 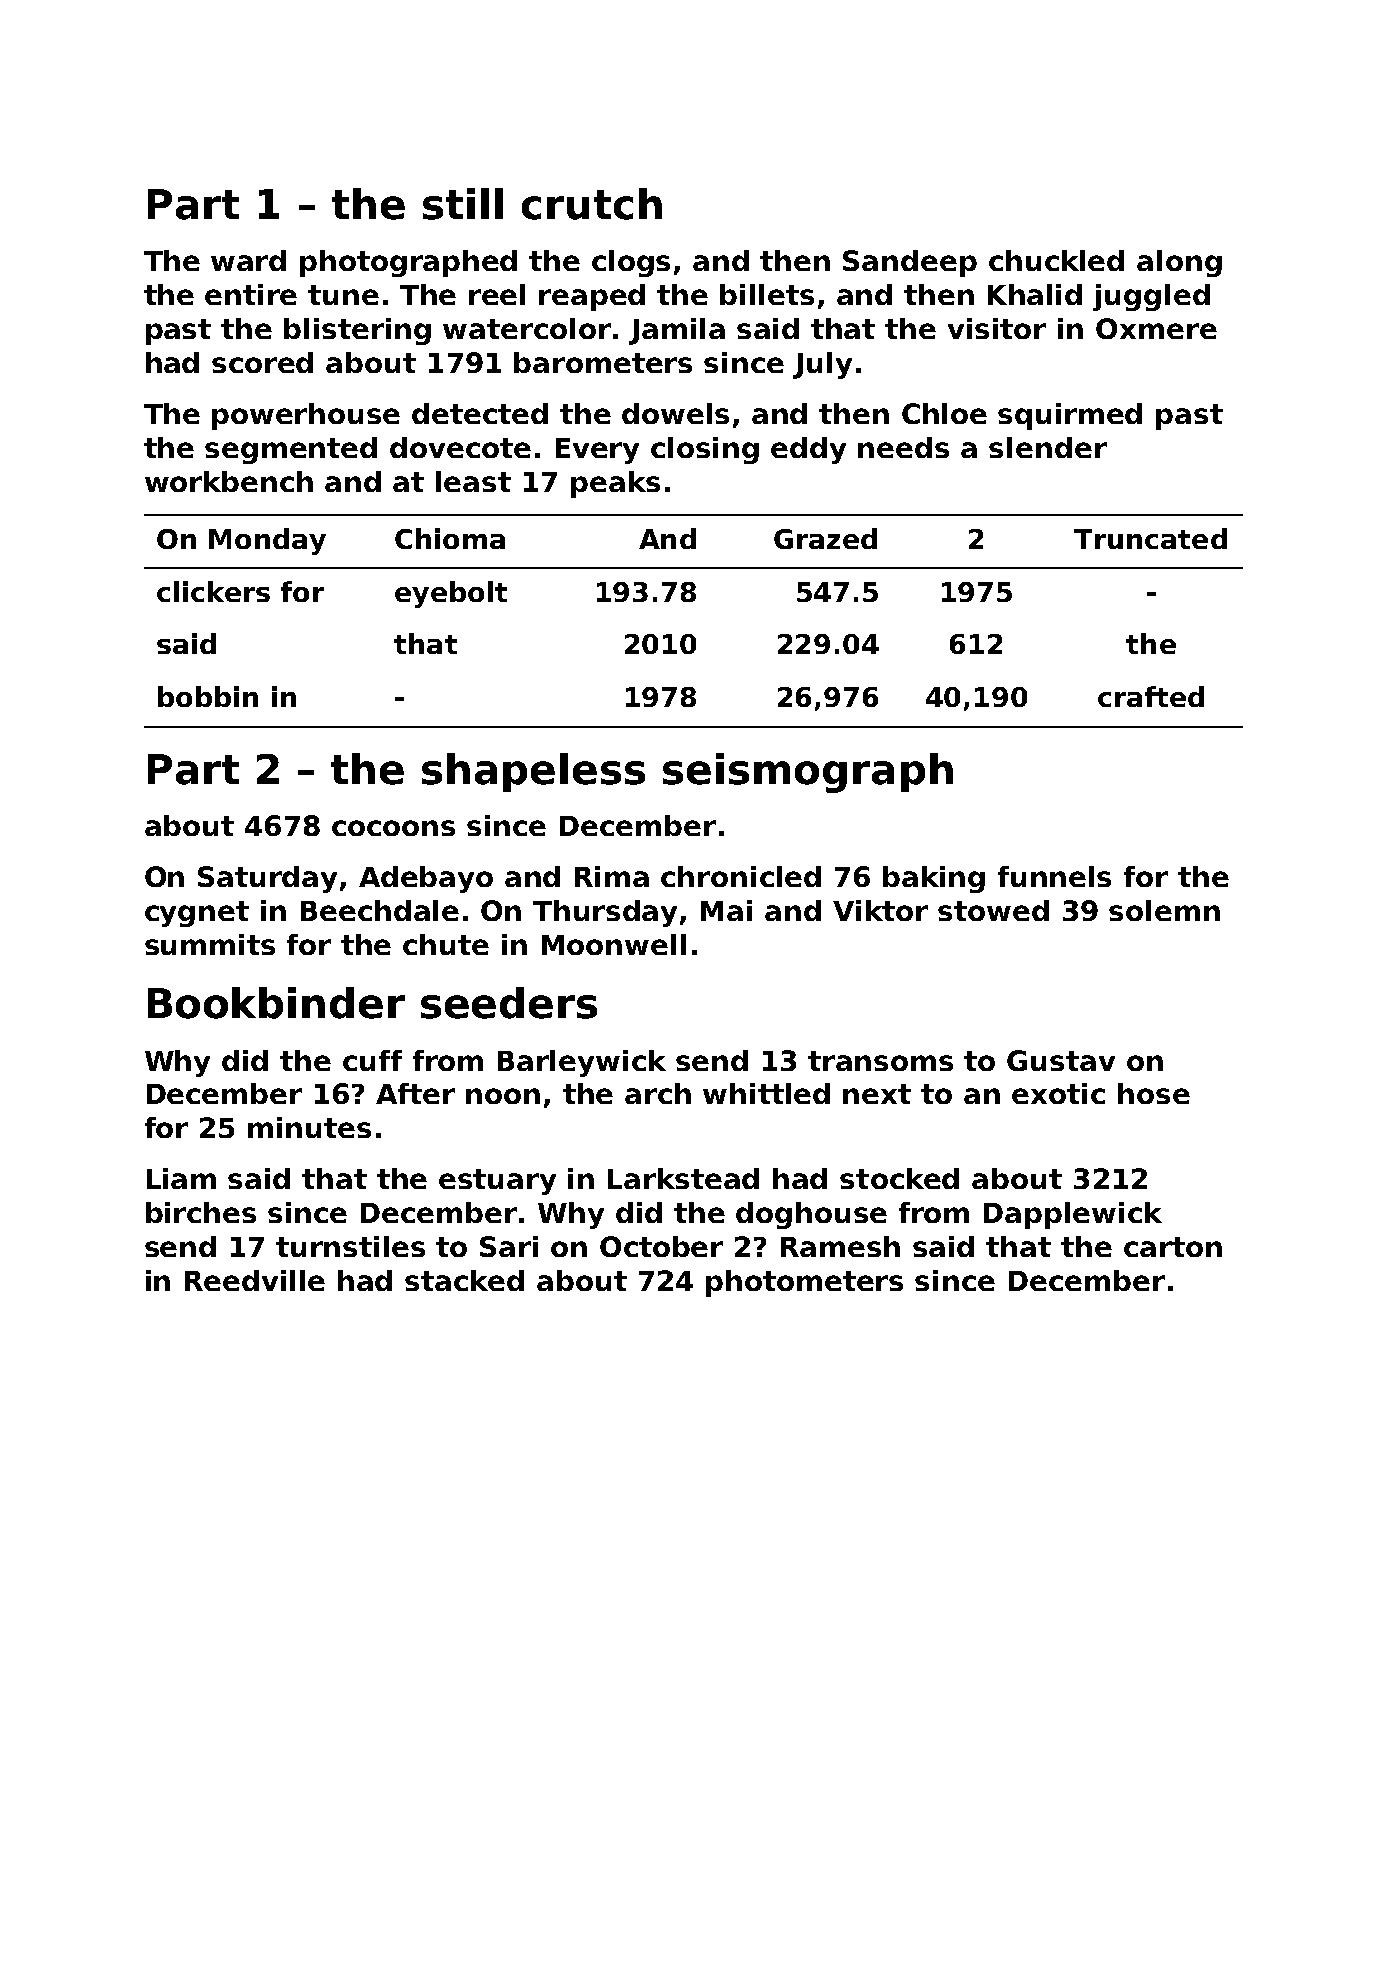 What do you see at coordinates (592, 204) in the page?
I see `crutch` at bounding box center [592, 204].
